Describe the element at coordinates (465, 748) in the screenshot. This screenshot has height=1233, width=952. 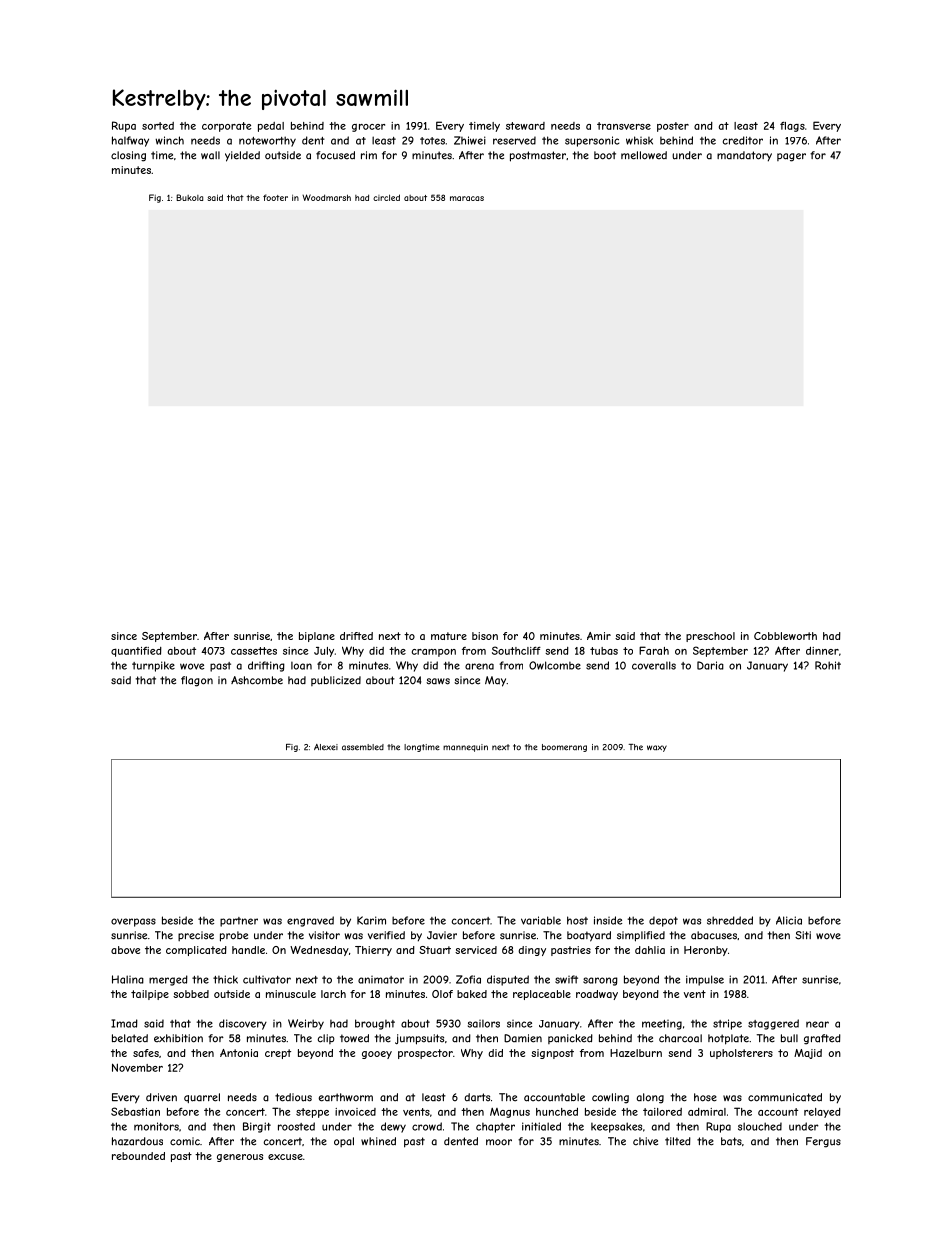
I see `mannequin` at that location.
